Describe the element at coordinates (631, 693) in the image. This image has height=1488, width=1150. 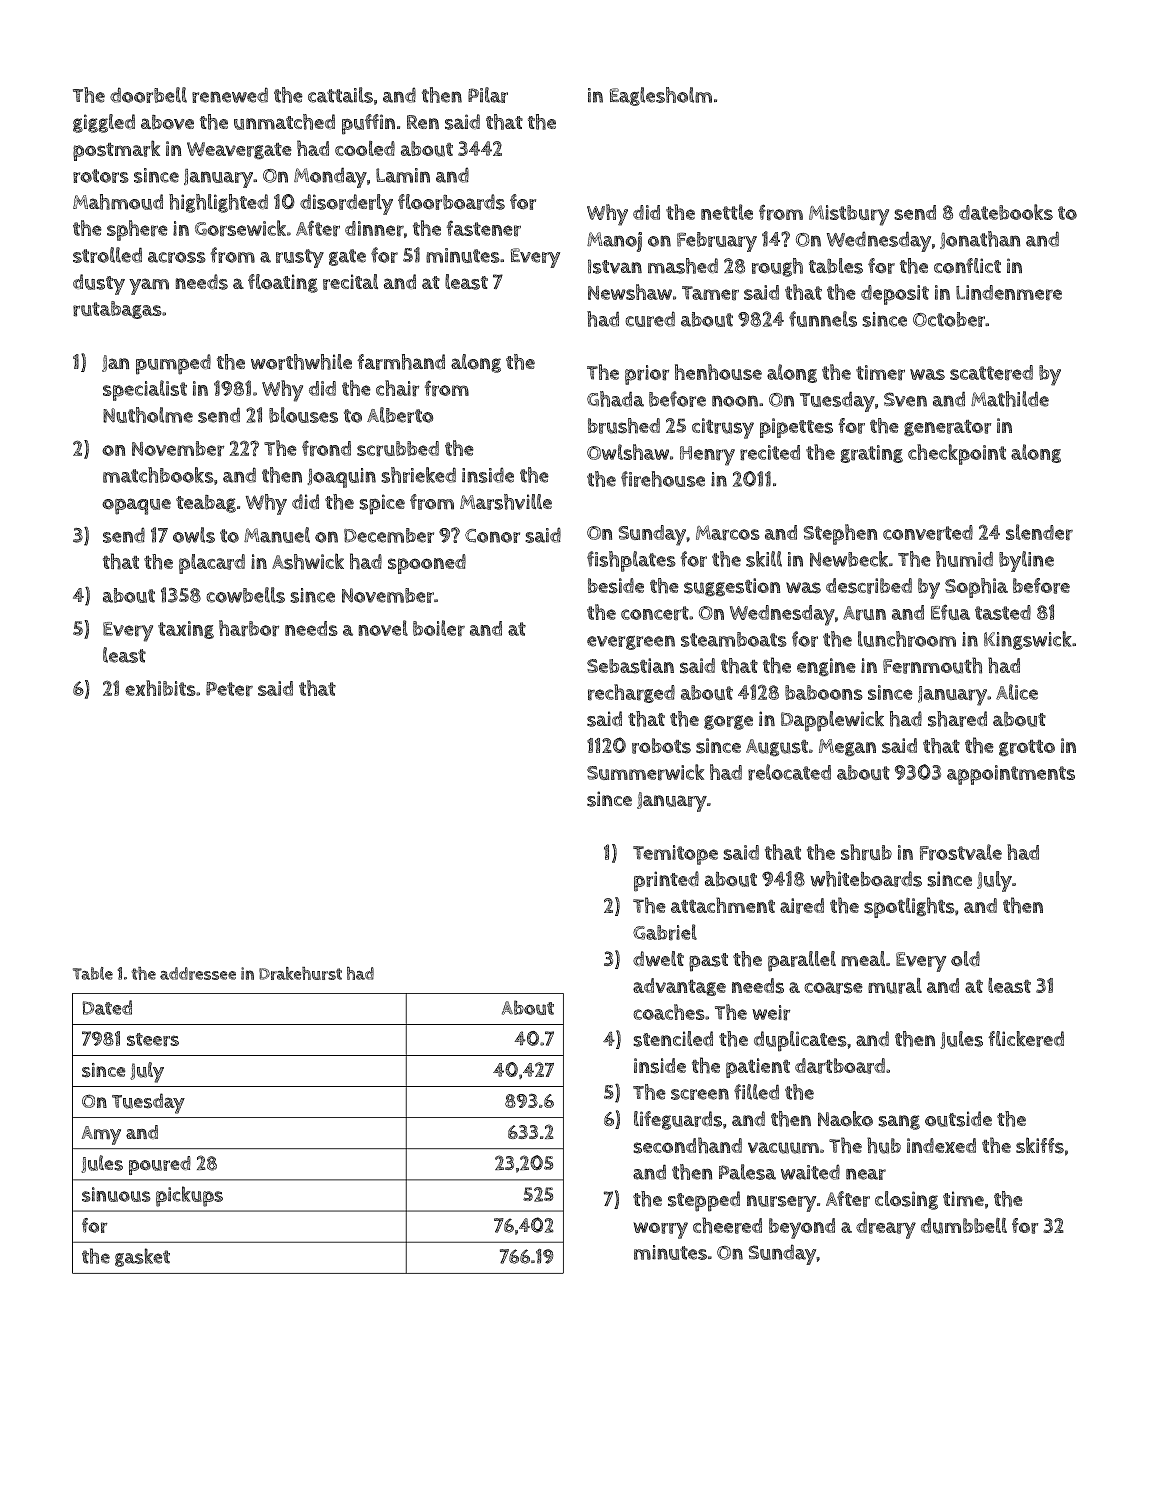
I see `recharged` at that location.
